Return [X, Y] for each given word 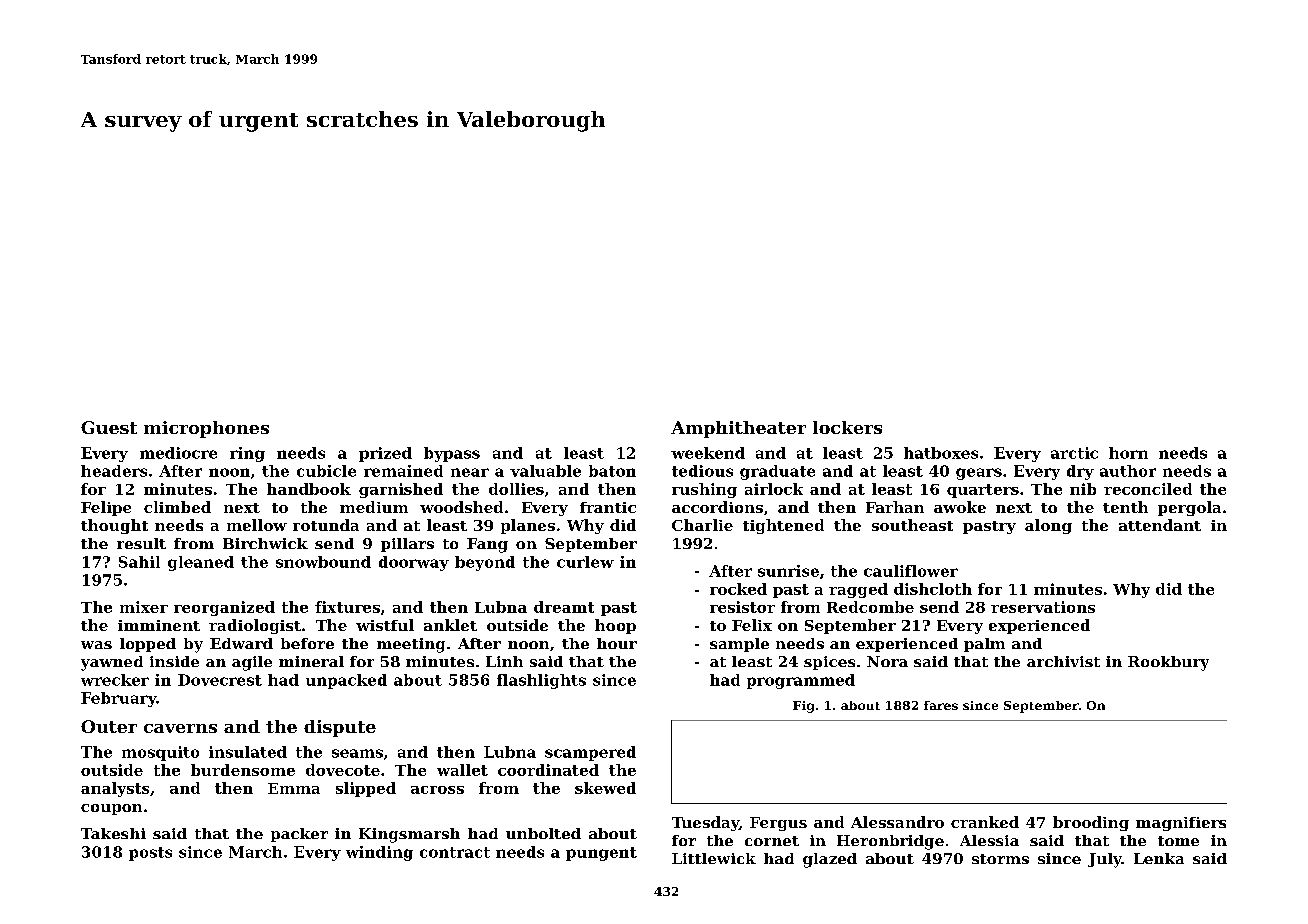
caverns [180, 728]
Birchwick [265, 543]
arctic [1074, 453]
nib [1083, 489]
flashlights [541, 681]
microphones [206, 429]
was [96, 645]
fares [941, 705]
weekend [708, 453]
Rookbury [1168, 663]
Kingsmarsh [409, 835]
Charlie [702, 525]
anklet [450, 625]
